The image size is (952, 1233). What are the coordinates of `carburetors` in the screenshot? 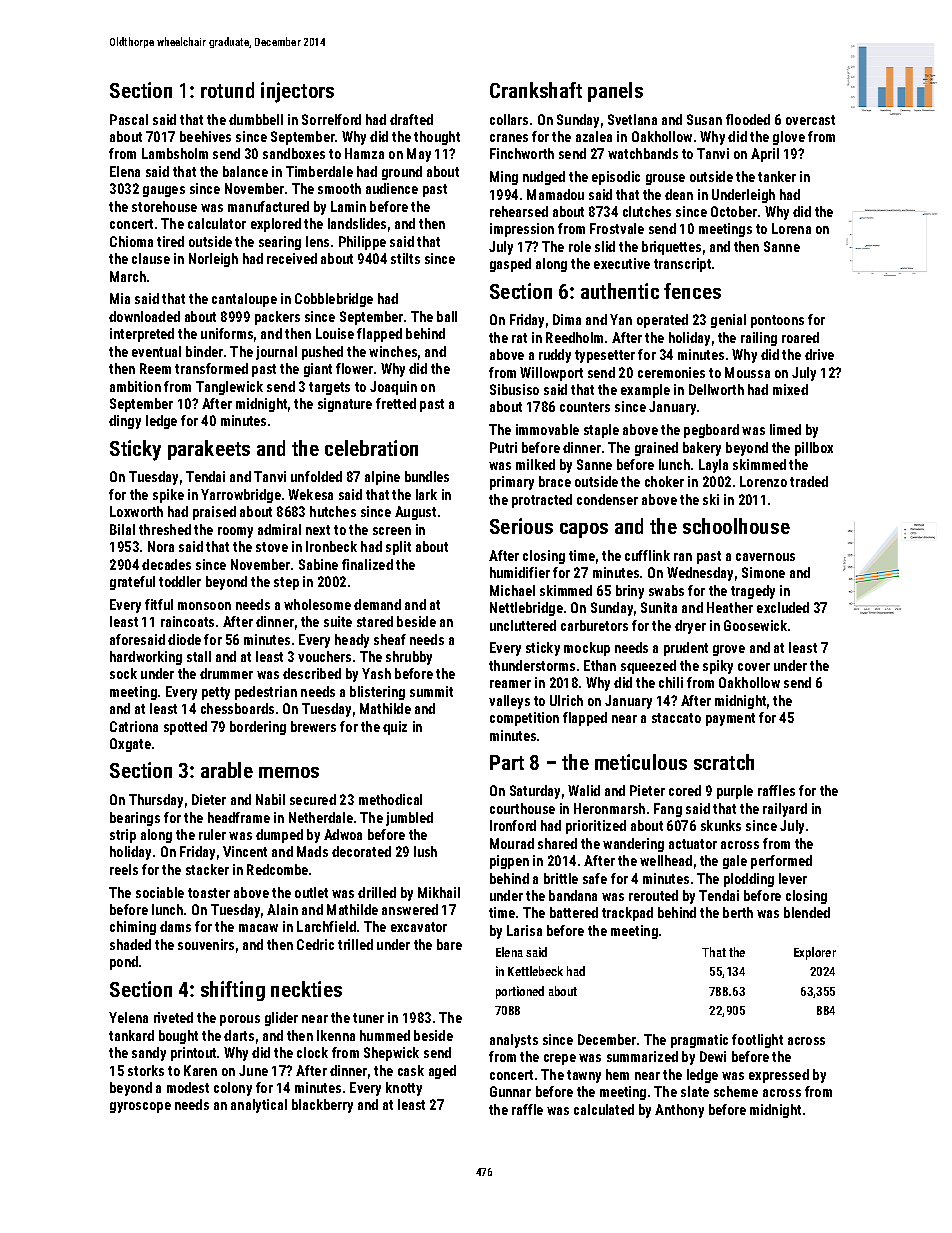 It's located at (594, 625).
